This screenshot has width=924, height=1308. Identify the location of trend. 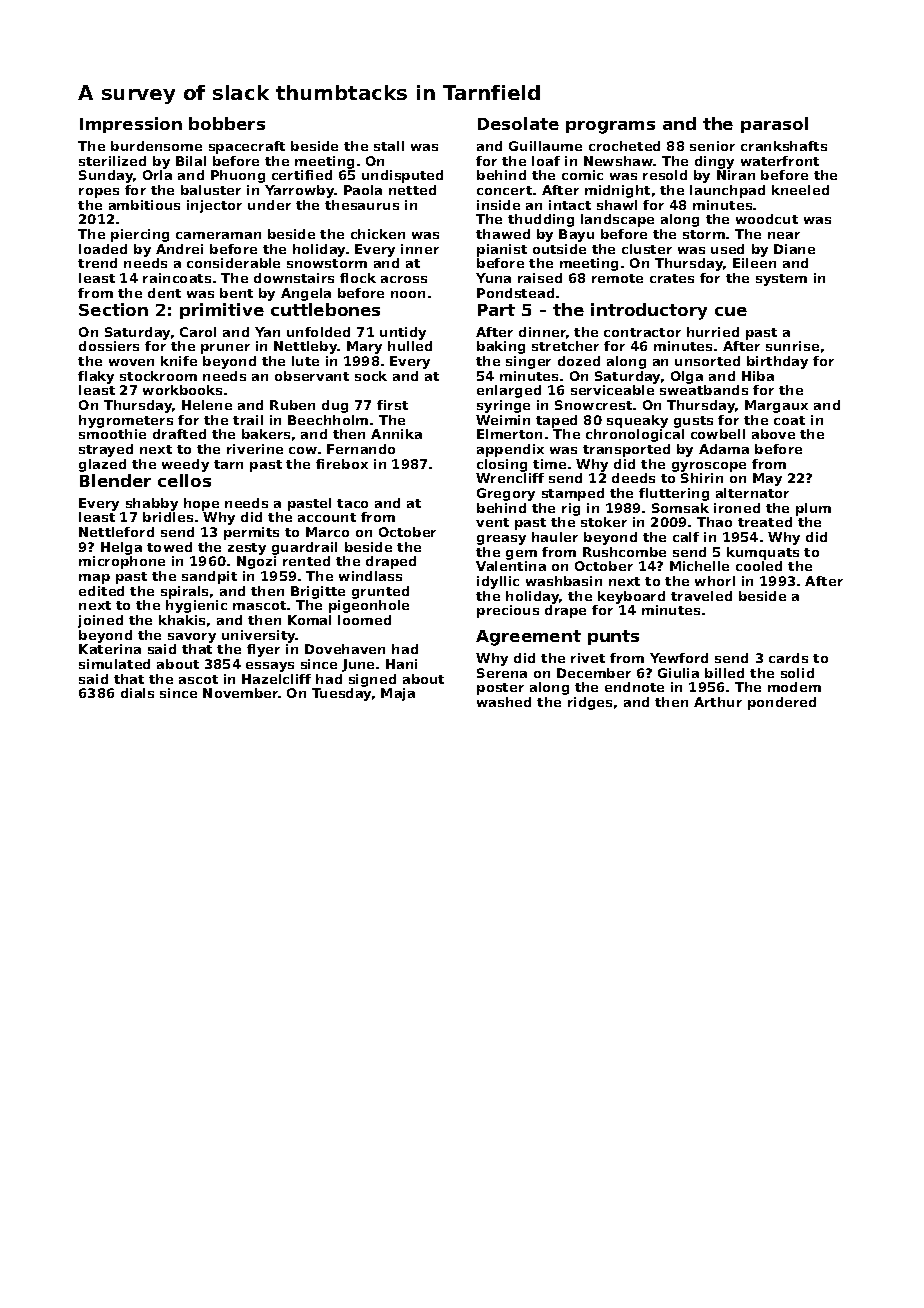
(97, 263).
